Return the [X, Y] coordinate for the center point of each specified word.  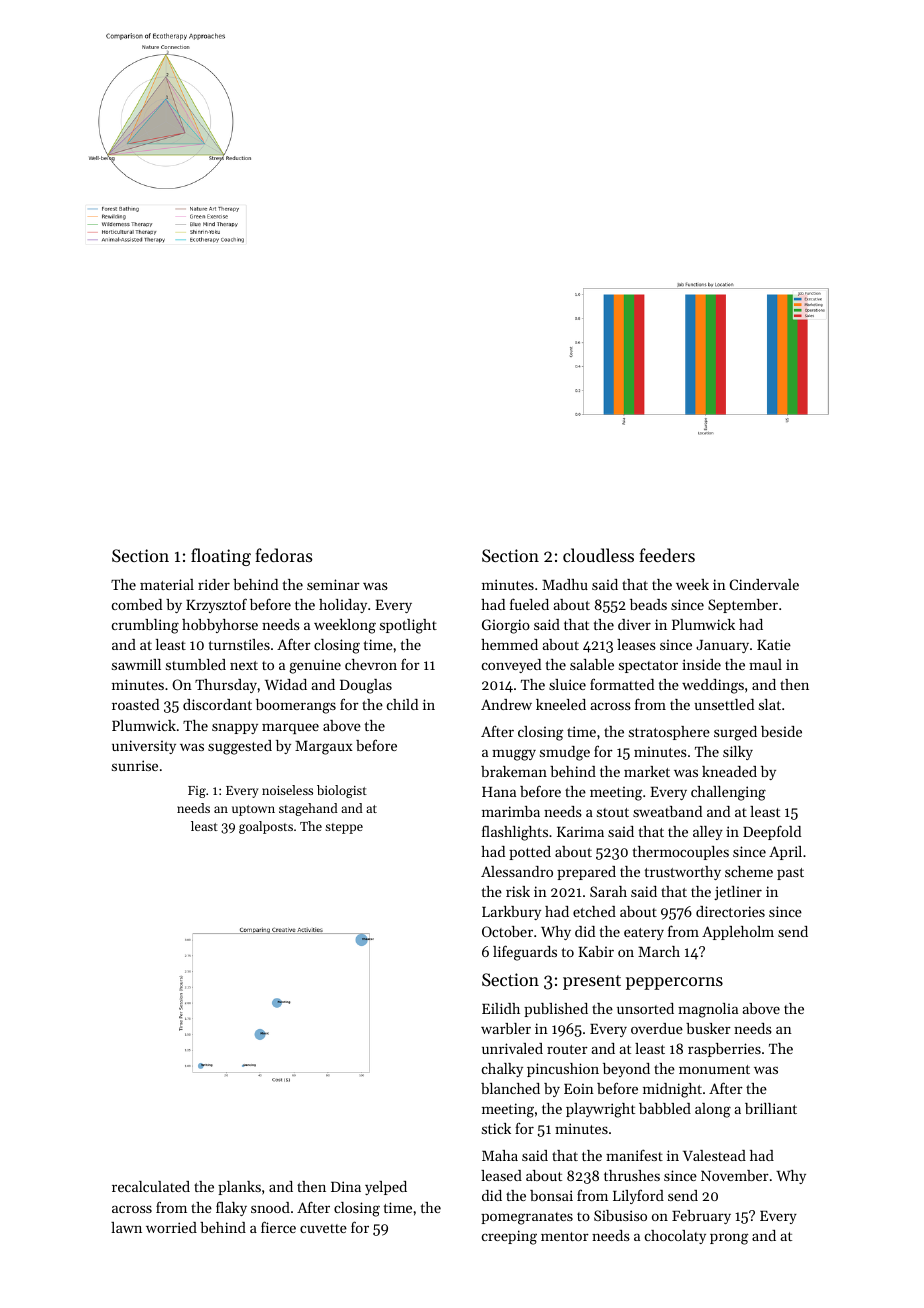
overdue [657, 1028]
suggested [240, 747]
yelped [386, 1188]
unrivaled [512, 1048]
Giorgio [506, 626]
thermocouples [681, 853]
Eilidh [501, 1008]
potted [530, 853]
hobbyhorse [220, 626]
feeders [667, 555]
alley [708, 833]
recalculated [151, 1186]
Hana [499, 792]
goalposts [266, 827]
